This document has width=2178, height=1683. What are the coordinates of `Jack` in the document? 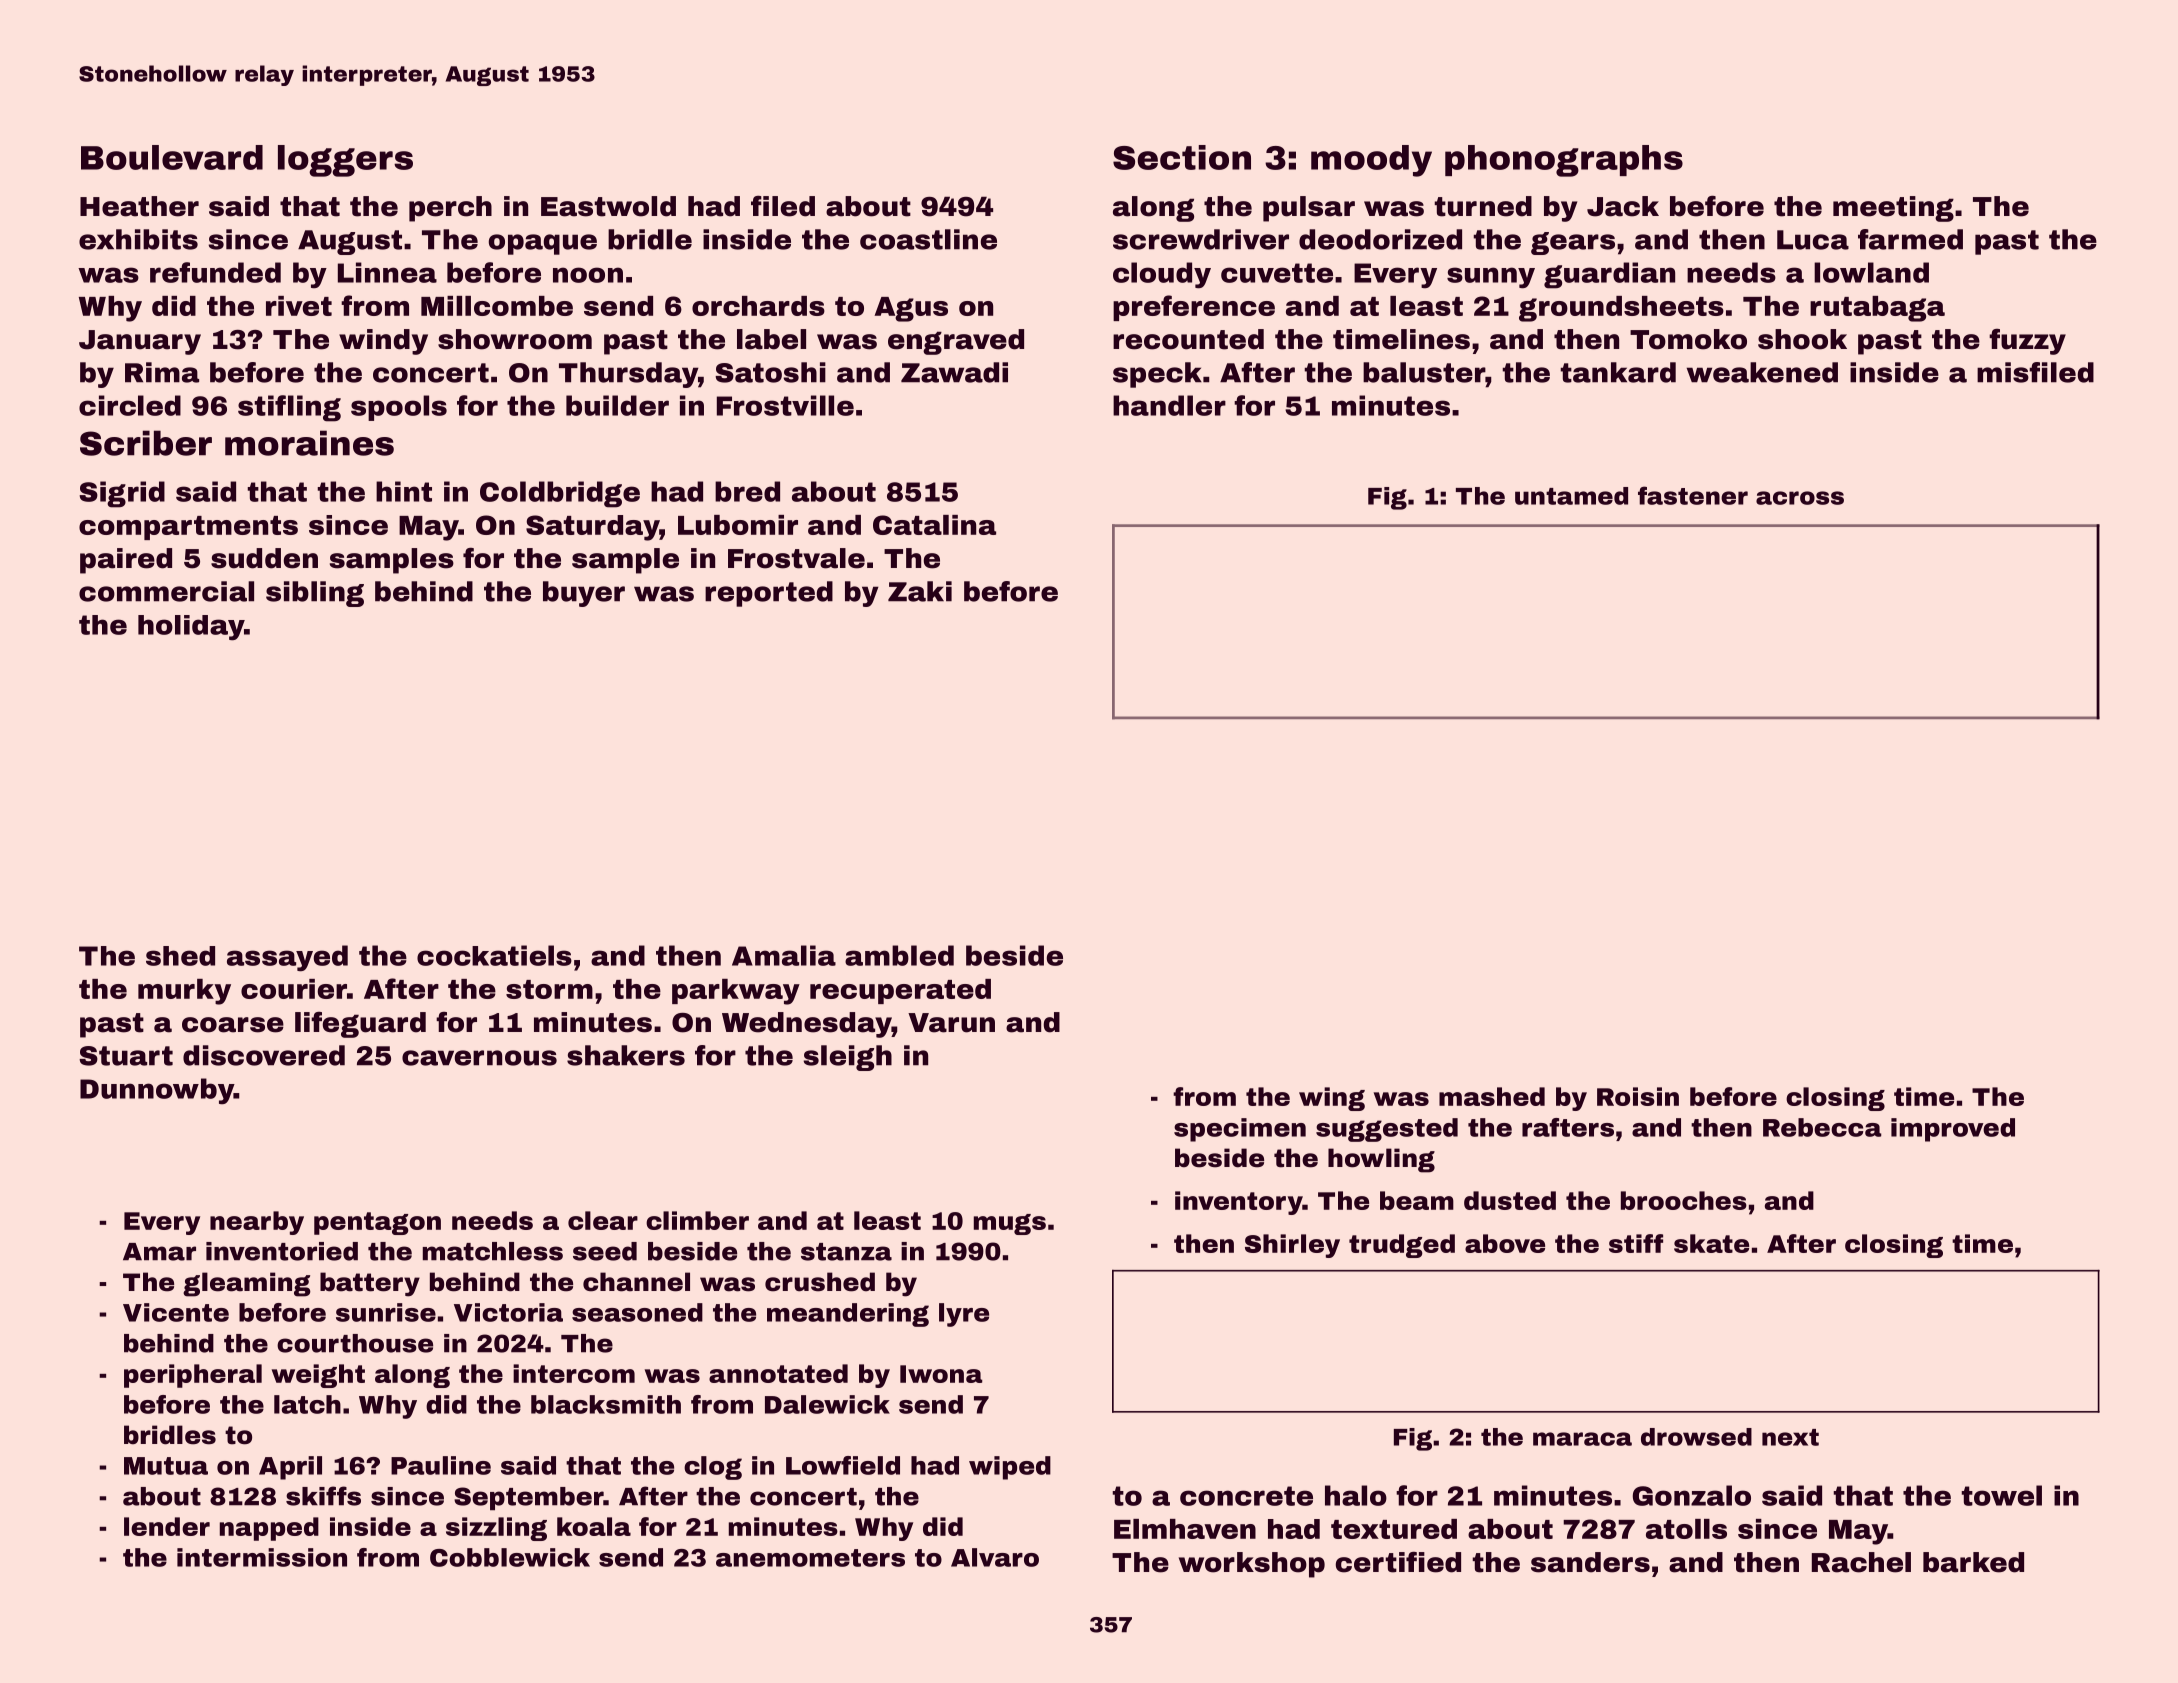 It's located at (1623, 206).
